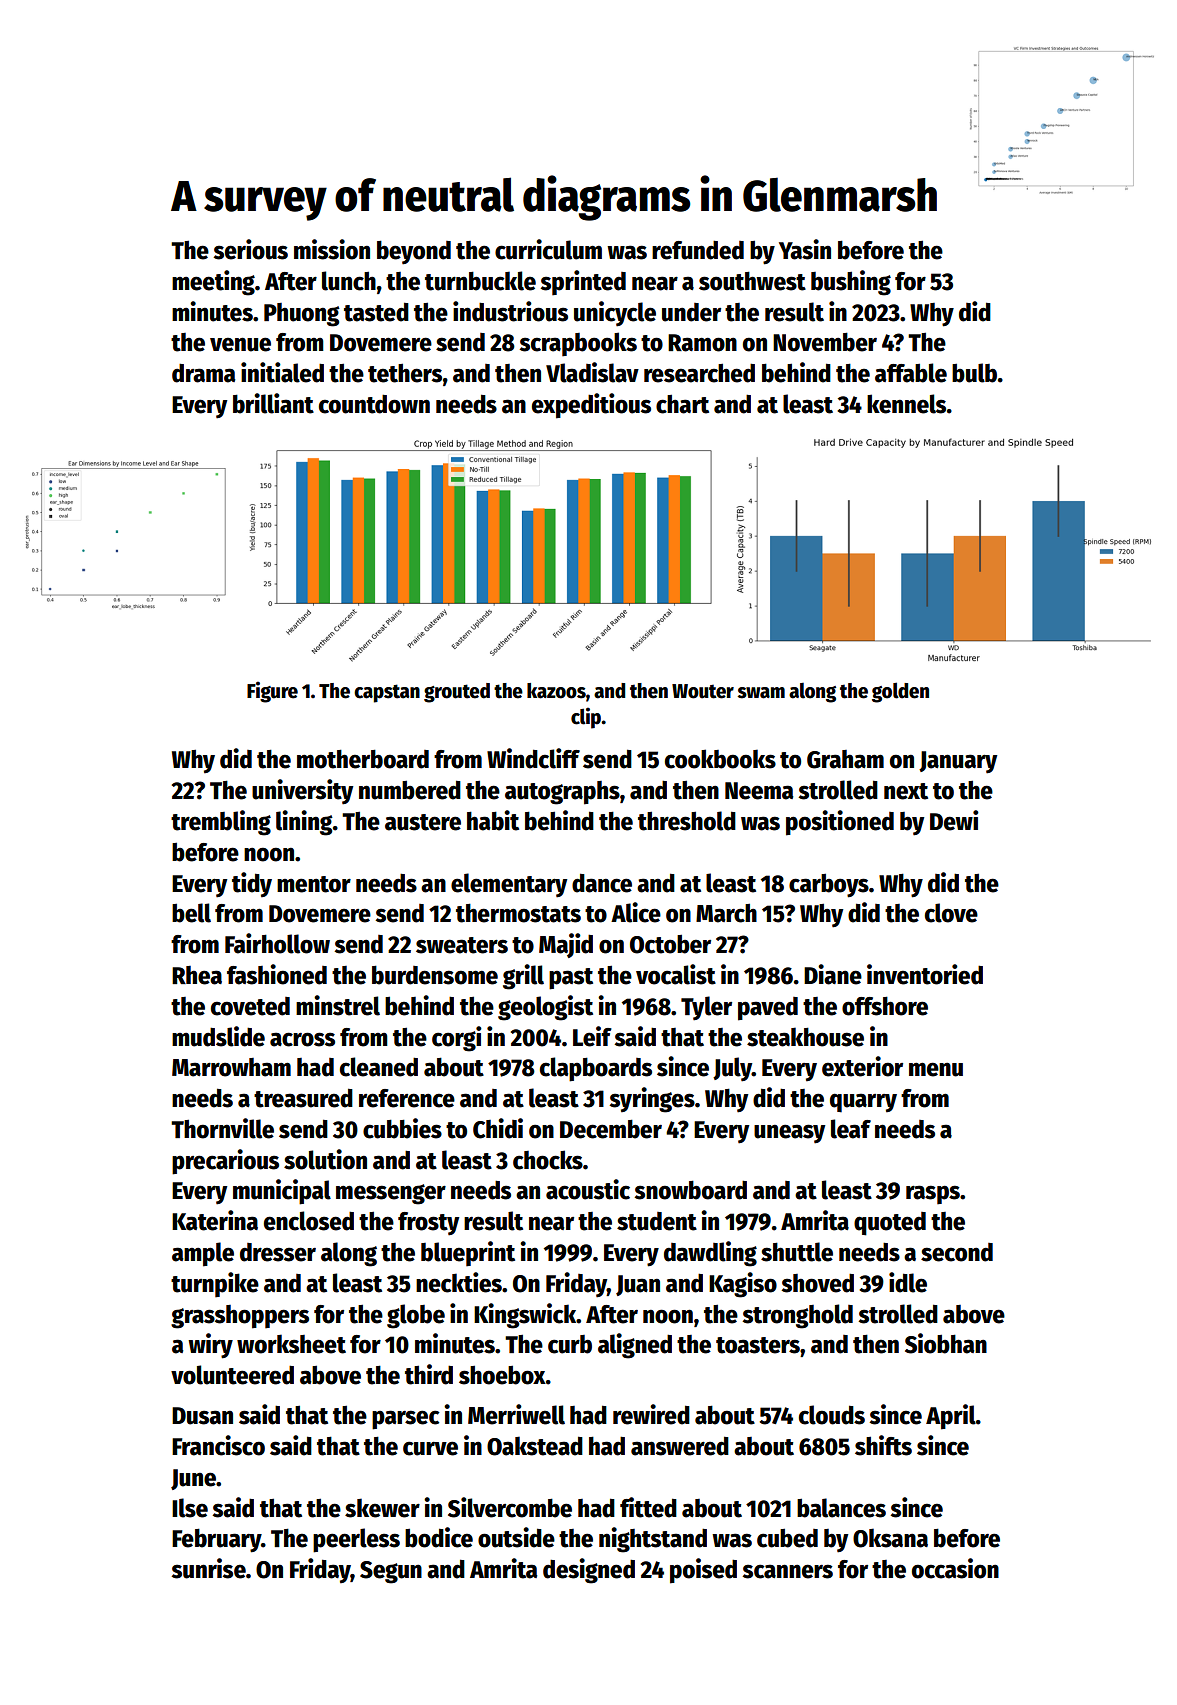 Image resolution: width=1177 pixels, height=1705 pixels. I want to click on mission, so click(332, 249).
